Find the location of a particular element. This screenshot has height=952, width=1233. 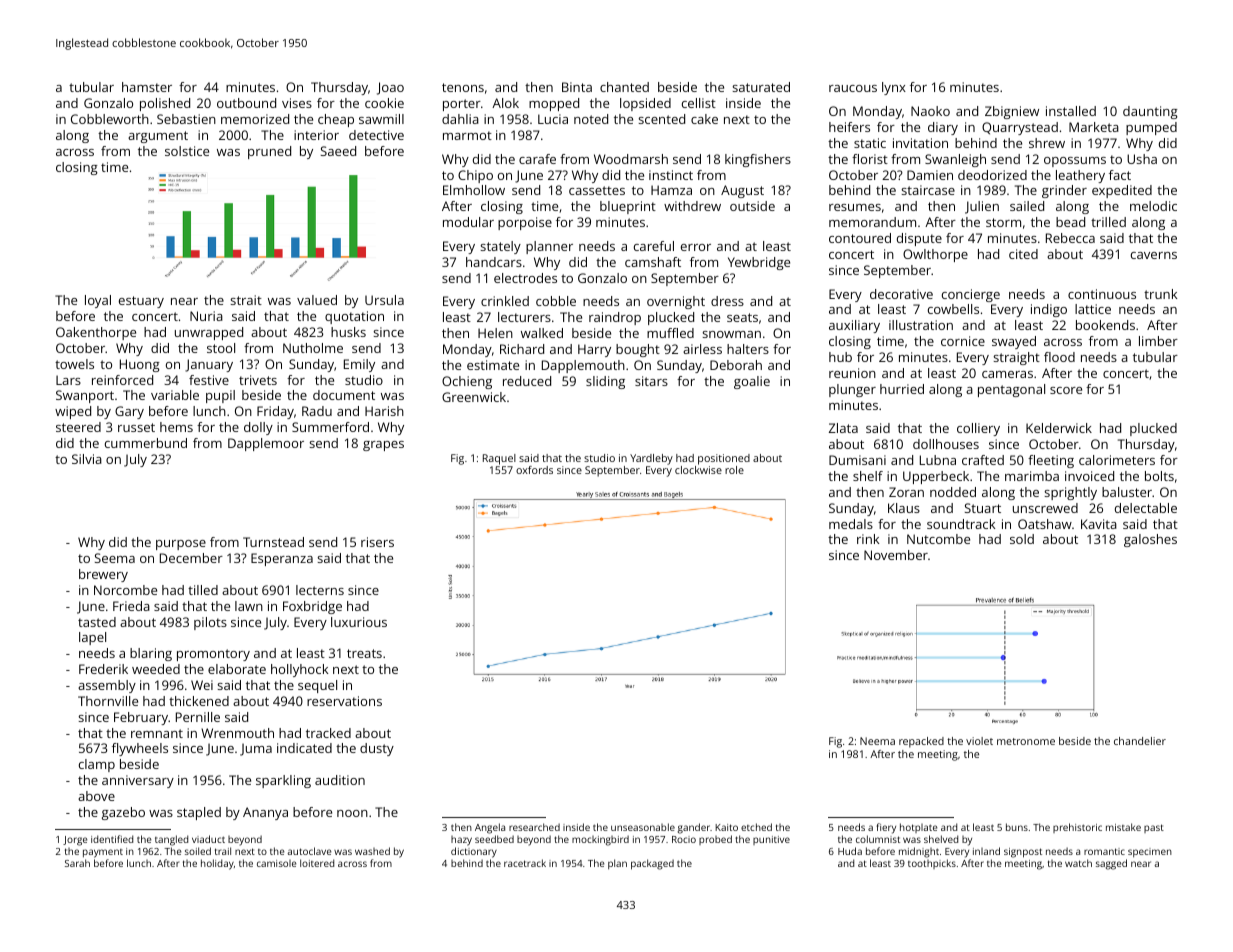

purpose is located at coordinates (181, 545).
